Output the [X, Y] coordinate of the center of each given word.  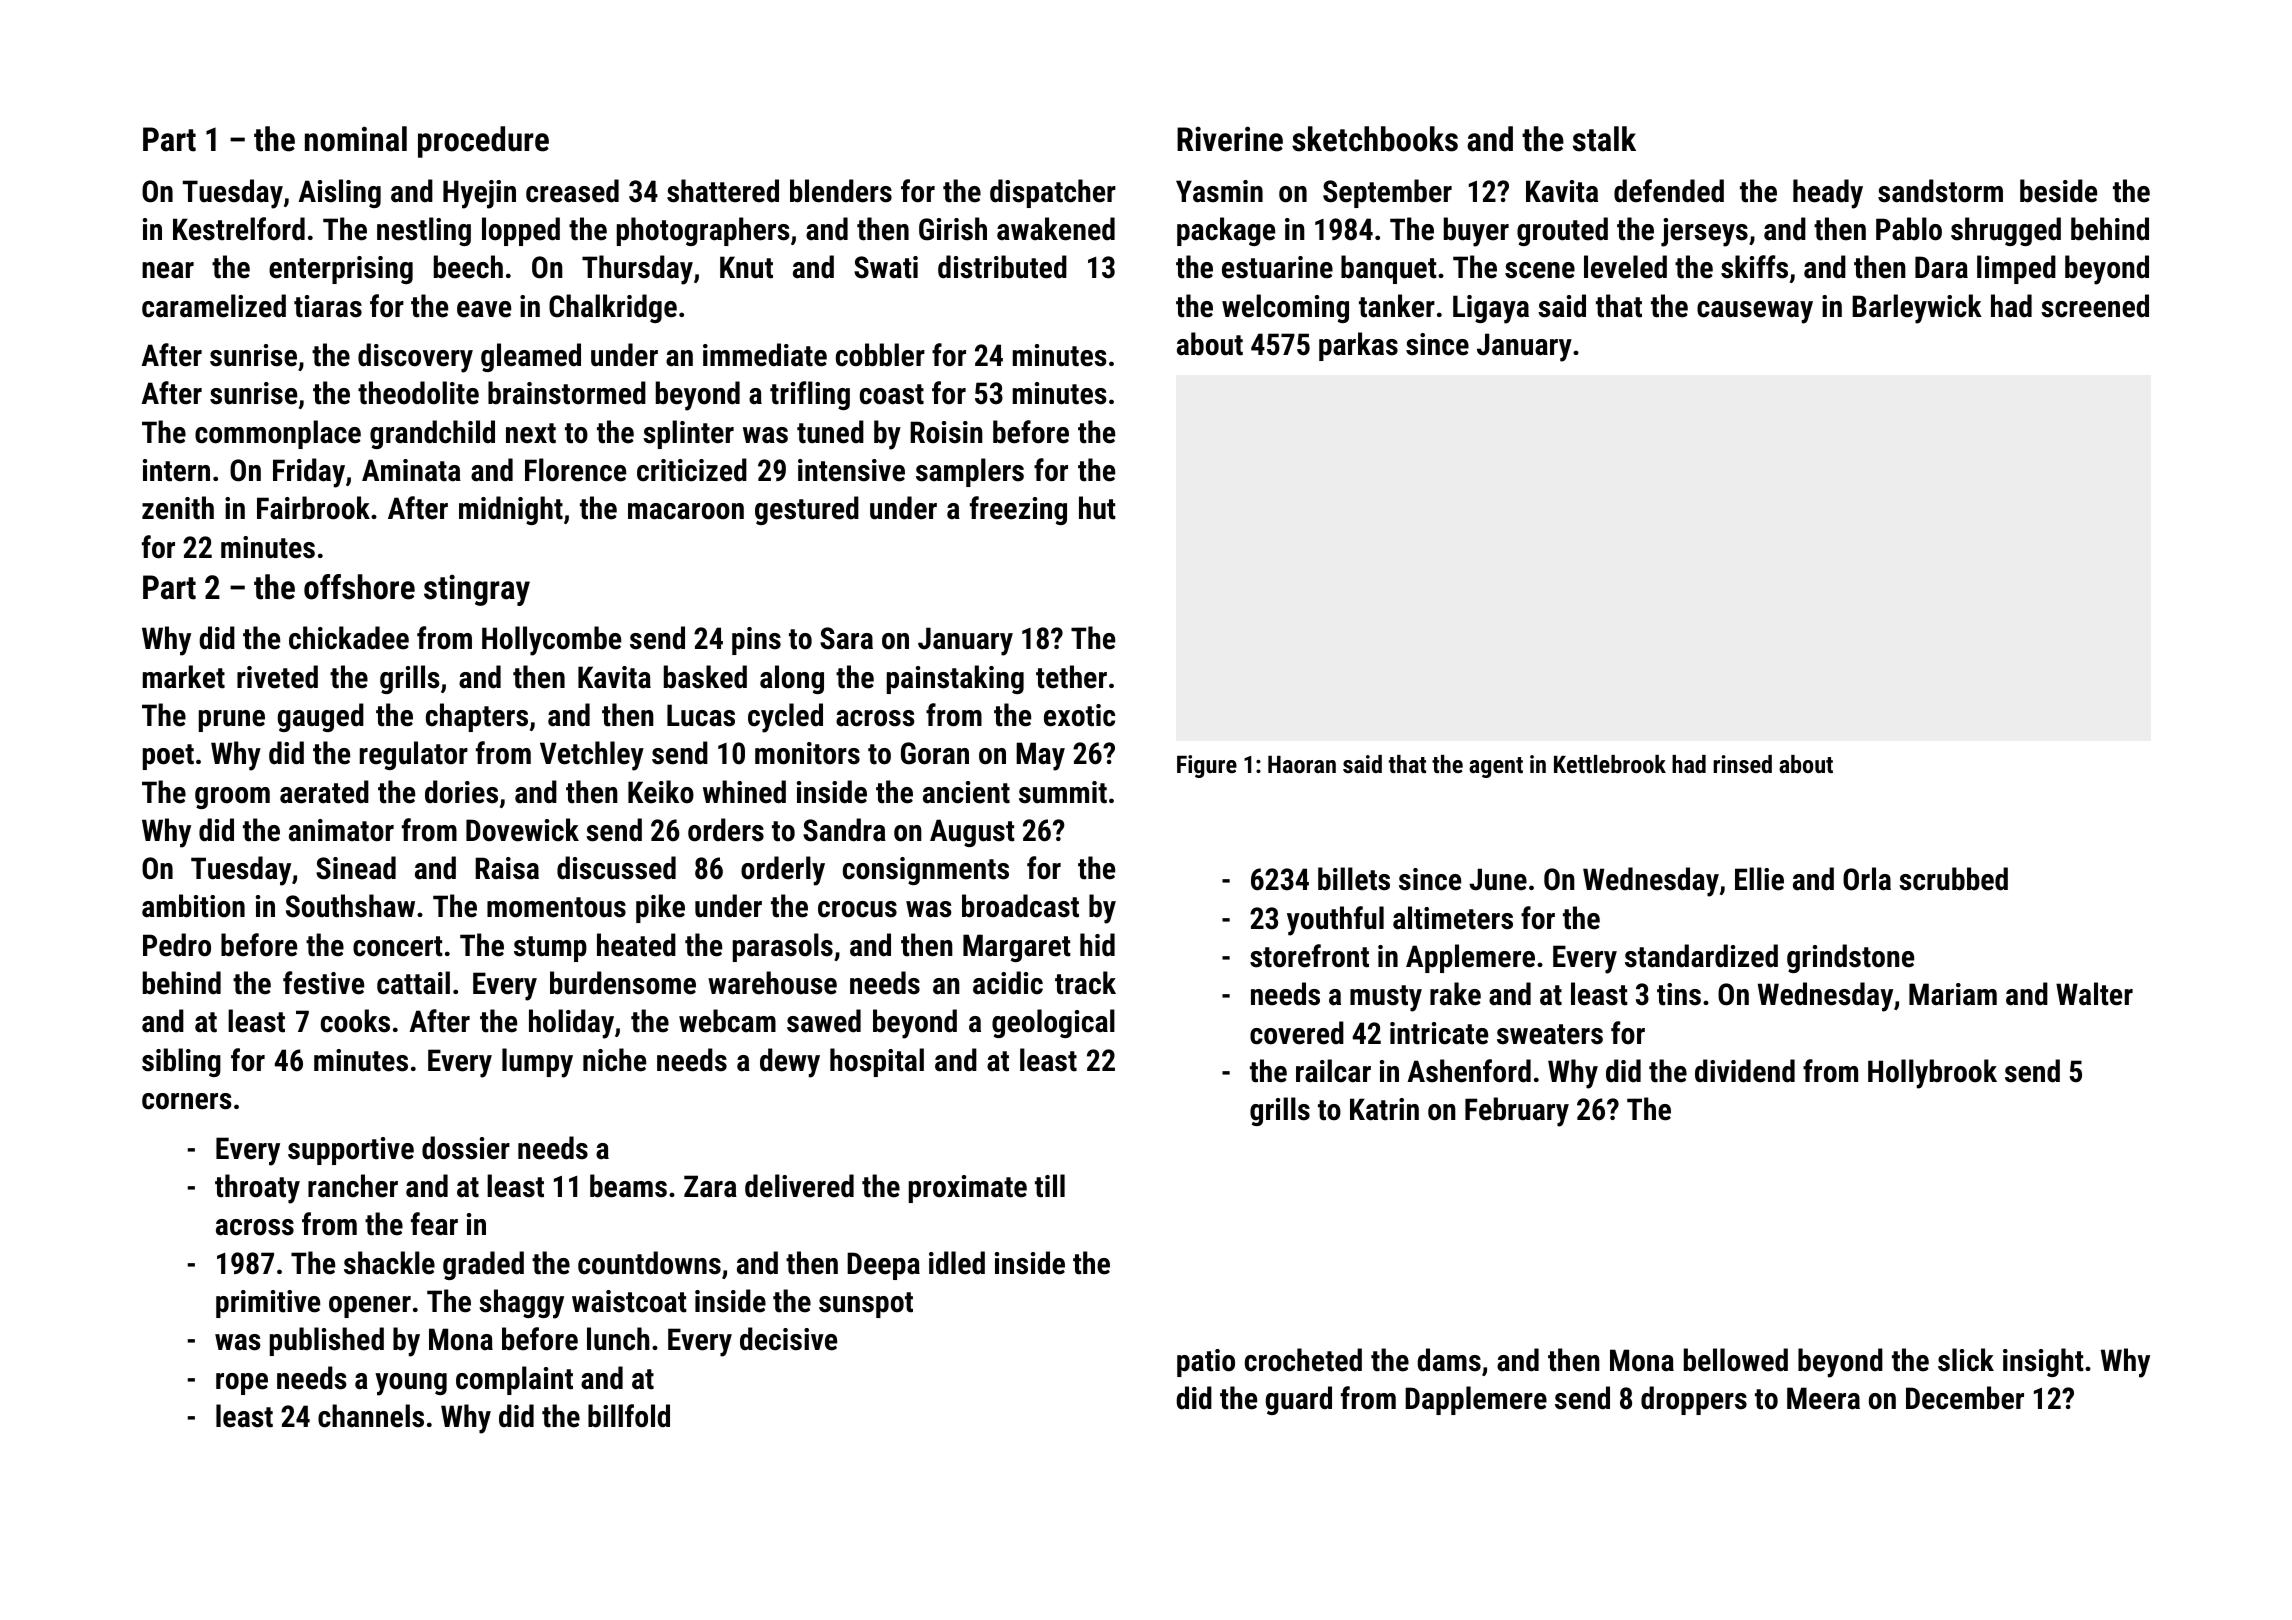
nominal [356, 139]
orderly [783, 871]
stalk [1604, 139]
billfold [629, 1416]
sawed [824, 1021]
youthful [1335, 921]
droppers [1694, 1400]
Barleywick [1917, 309]
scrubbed [1953, 879]
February [1517, 1112]
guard [1299, 1400]
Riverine [1230, 139]
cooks [355, 1021]
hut [1097, 508]
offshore [359, 587]
